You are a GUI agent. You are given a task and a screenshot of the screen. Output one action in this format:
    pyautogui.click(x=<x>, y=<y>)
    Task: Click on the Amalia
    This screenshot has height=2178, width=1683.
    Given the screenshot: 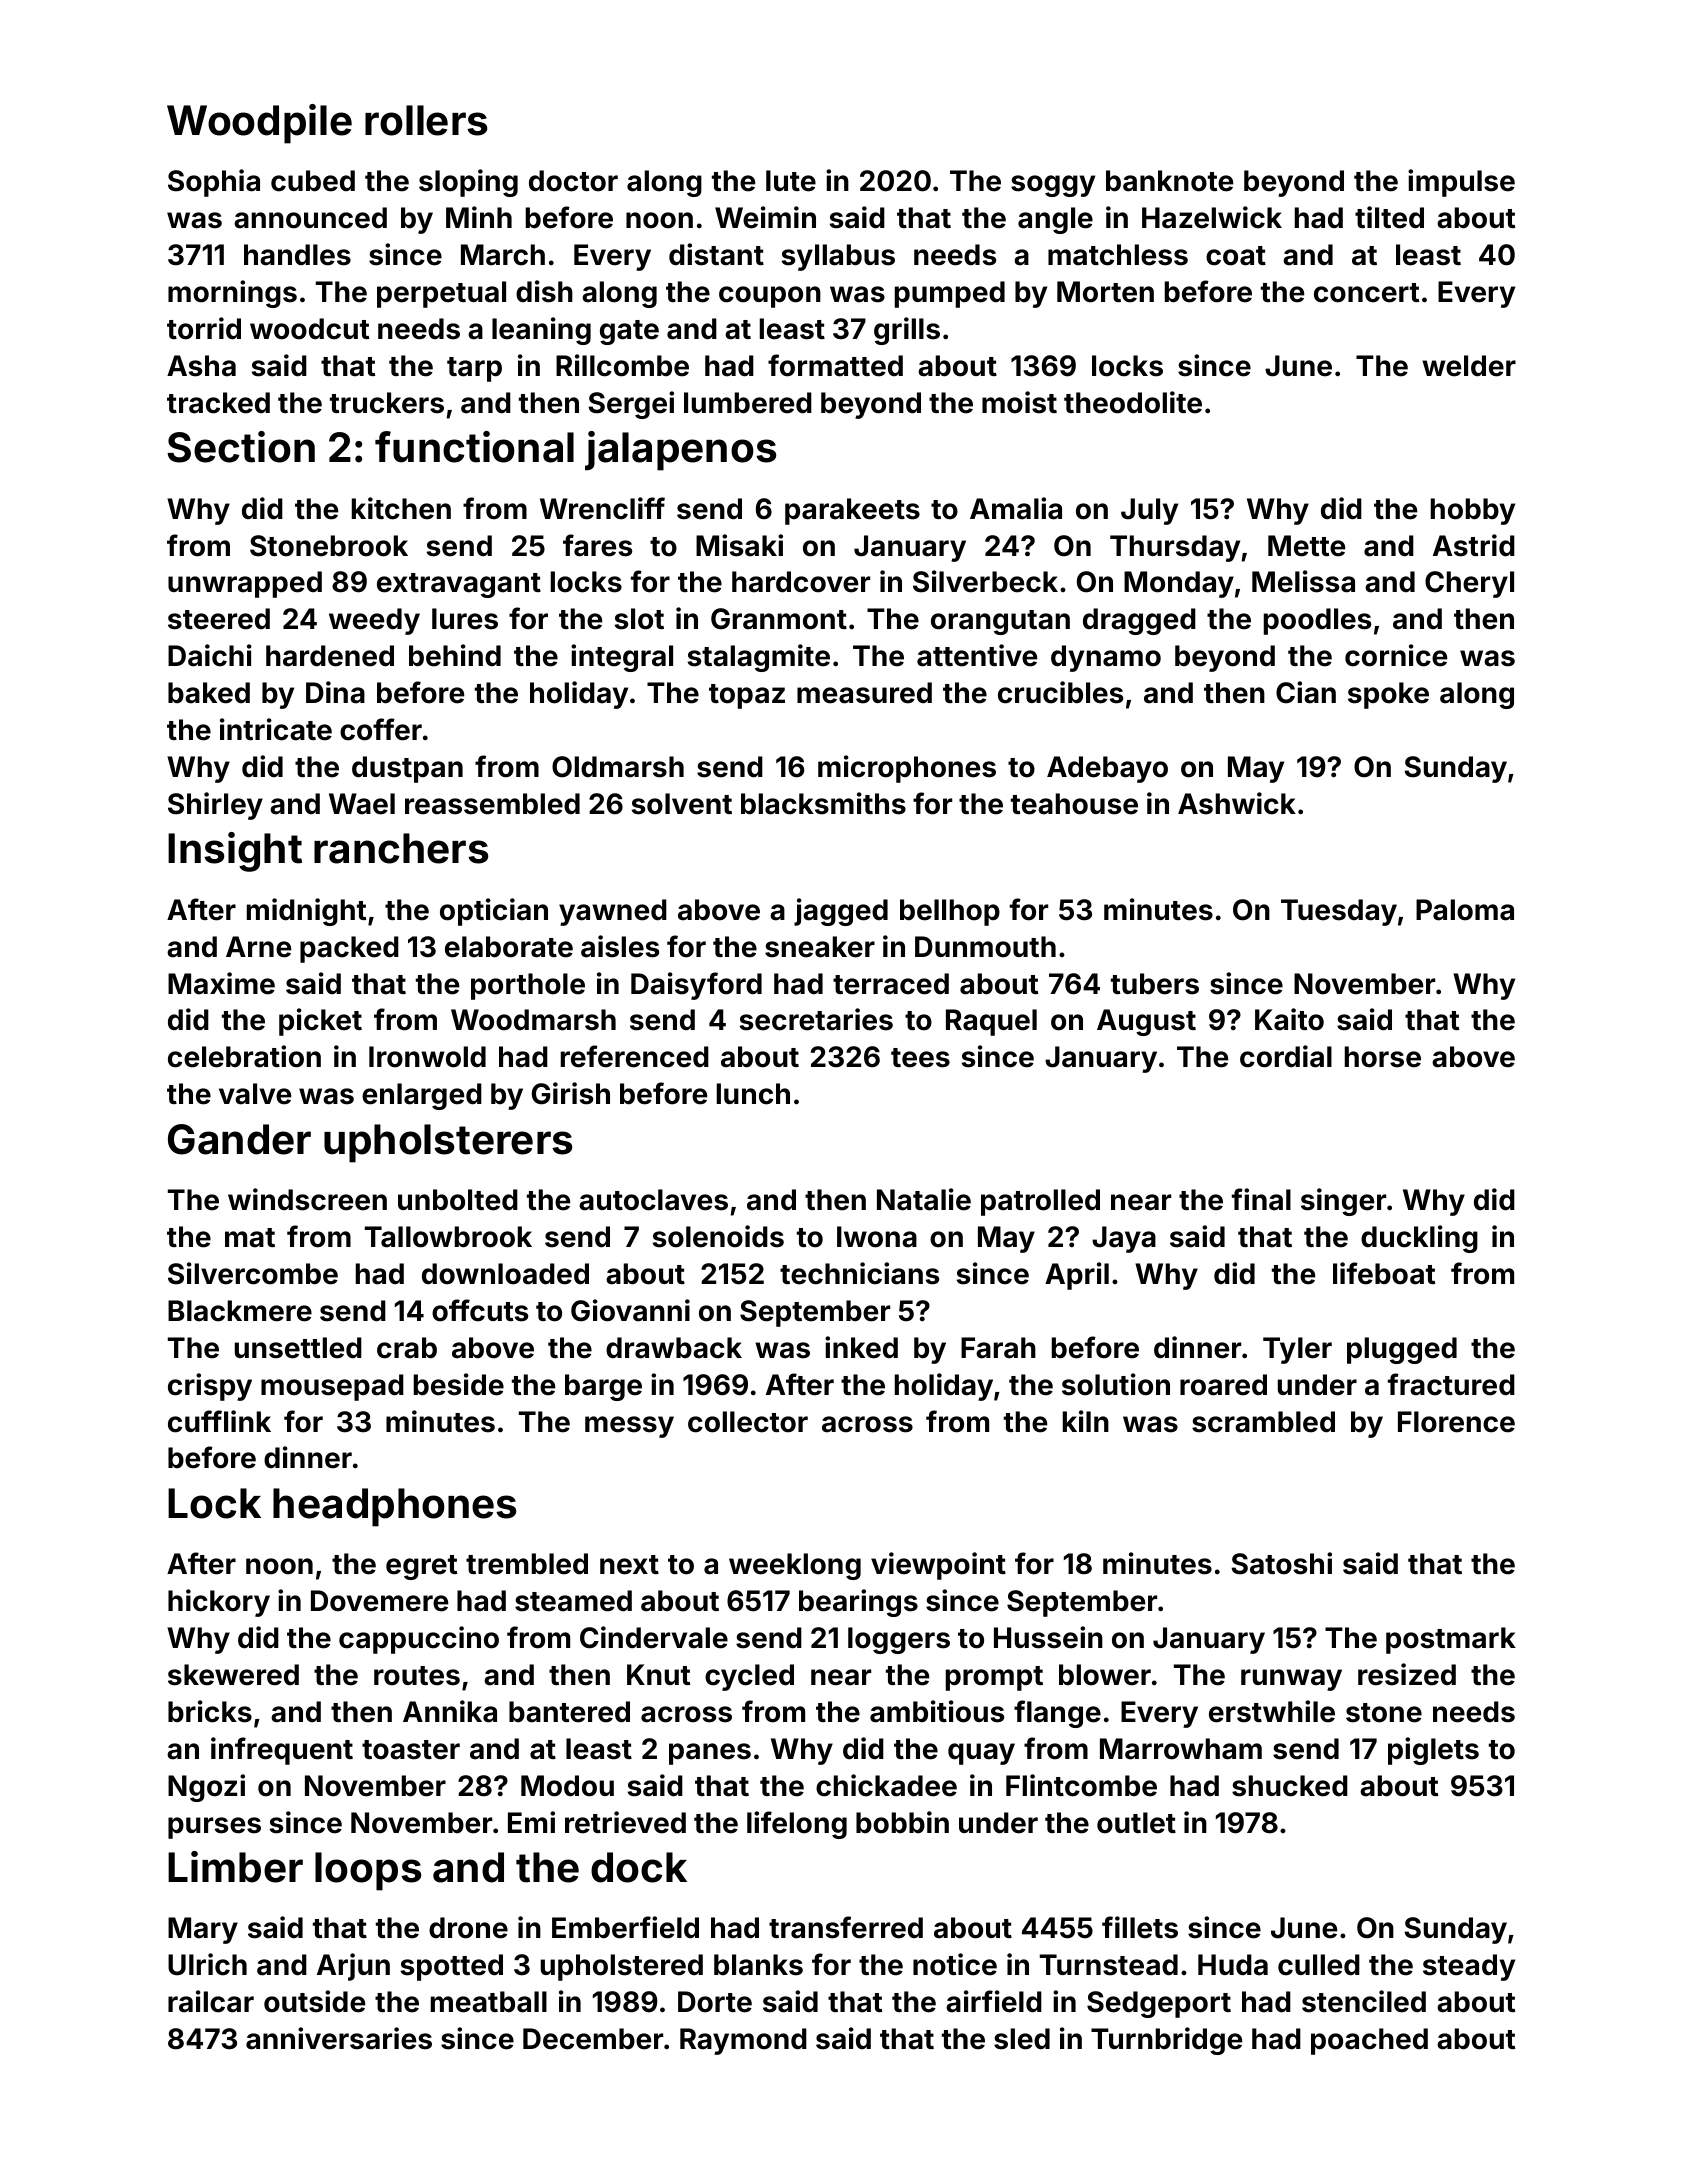 What is the action you would take?
    pyautogui.click(x=1016, y=508)
